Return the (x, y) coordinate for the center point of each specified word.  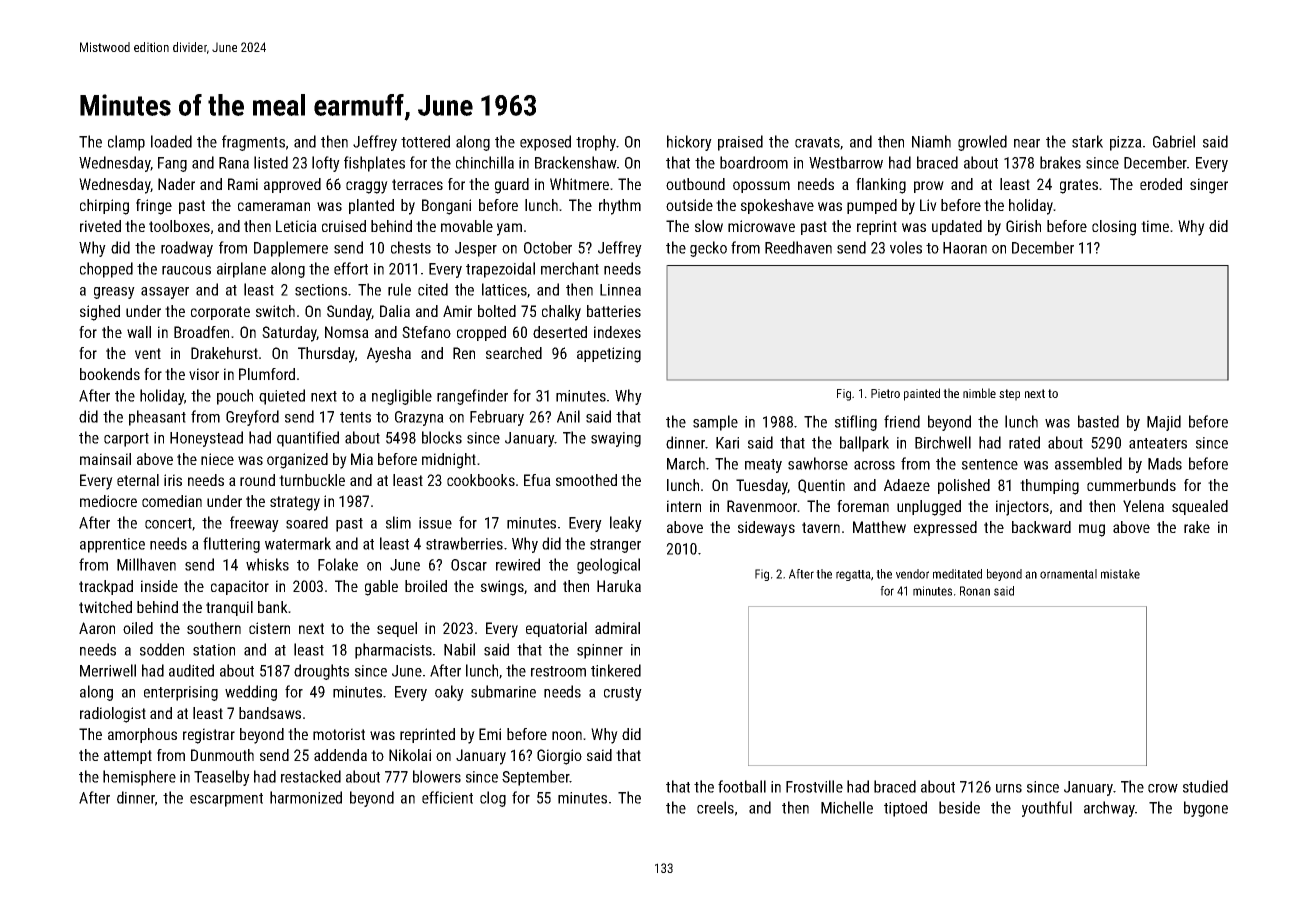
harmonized (306, 797)
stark (1087, 141)
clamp (126, 143)
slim (398, 522)
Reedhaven (798, 247)
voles (906, 247)
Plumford (267, 374)
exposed (545, 143)
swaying (616, 439)
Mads (1165, 463)
